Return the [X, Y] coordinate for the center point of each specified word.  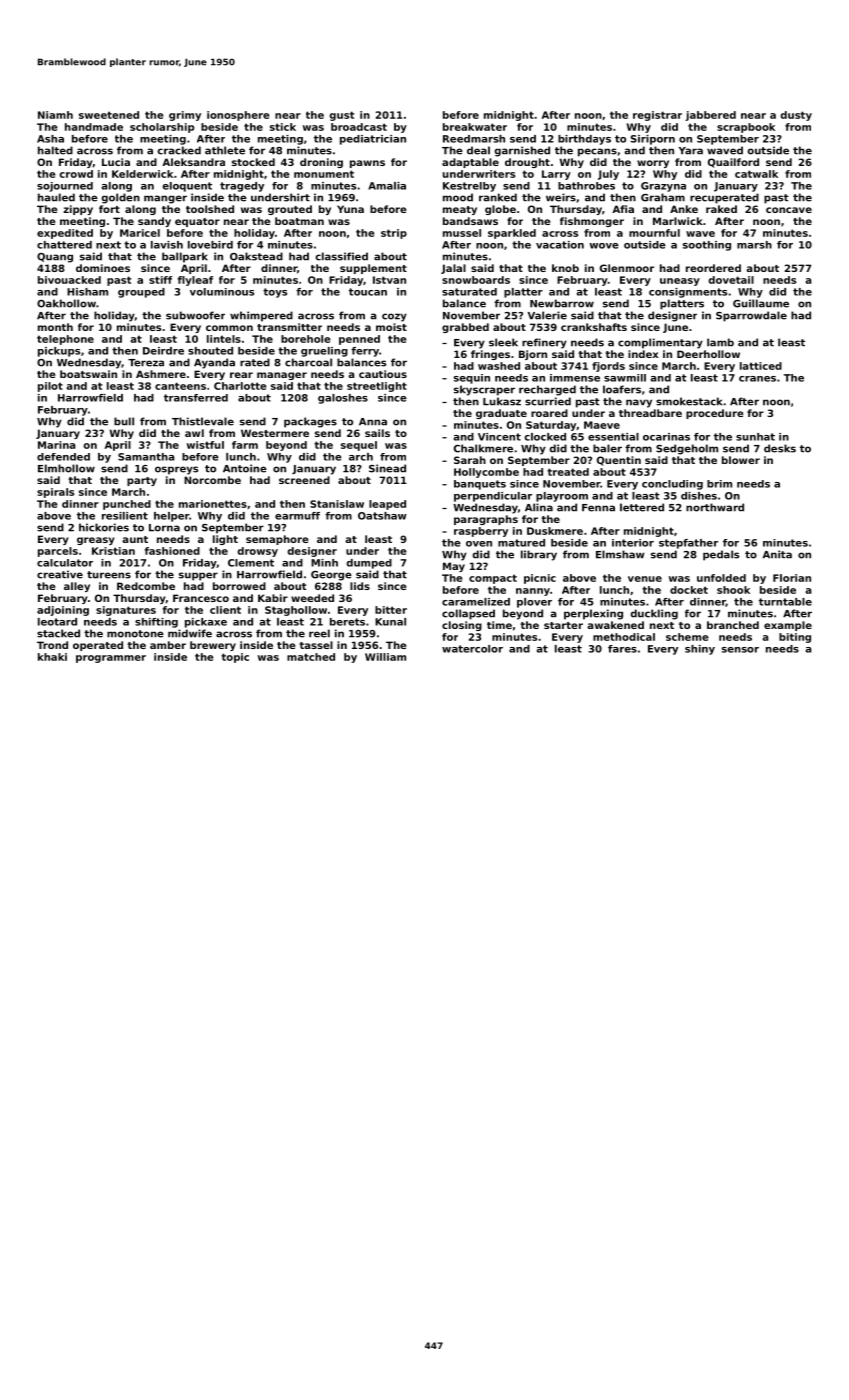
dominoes [103, 268]
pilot [50, 387]
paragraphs [486, 520]
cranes [757, 379]
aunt [135, 539]
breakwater [475, 127]
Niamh [55, 115]
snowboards [476, 280]
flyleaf [195, 281]
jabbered [710, 116]
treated [568, 472]
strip [394, 234]
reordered [713, 268]
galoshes [343, 399]
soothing [707, 246]
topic [235, 658]
